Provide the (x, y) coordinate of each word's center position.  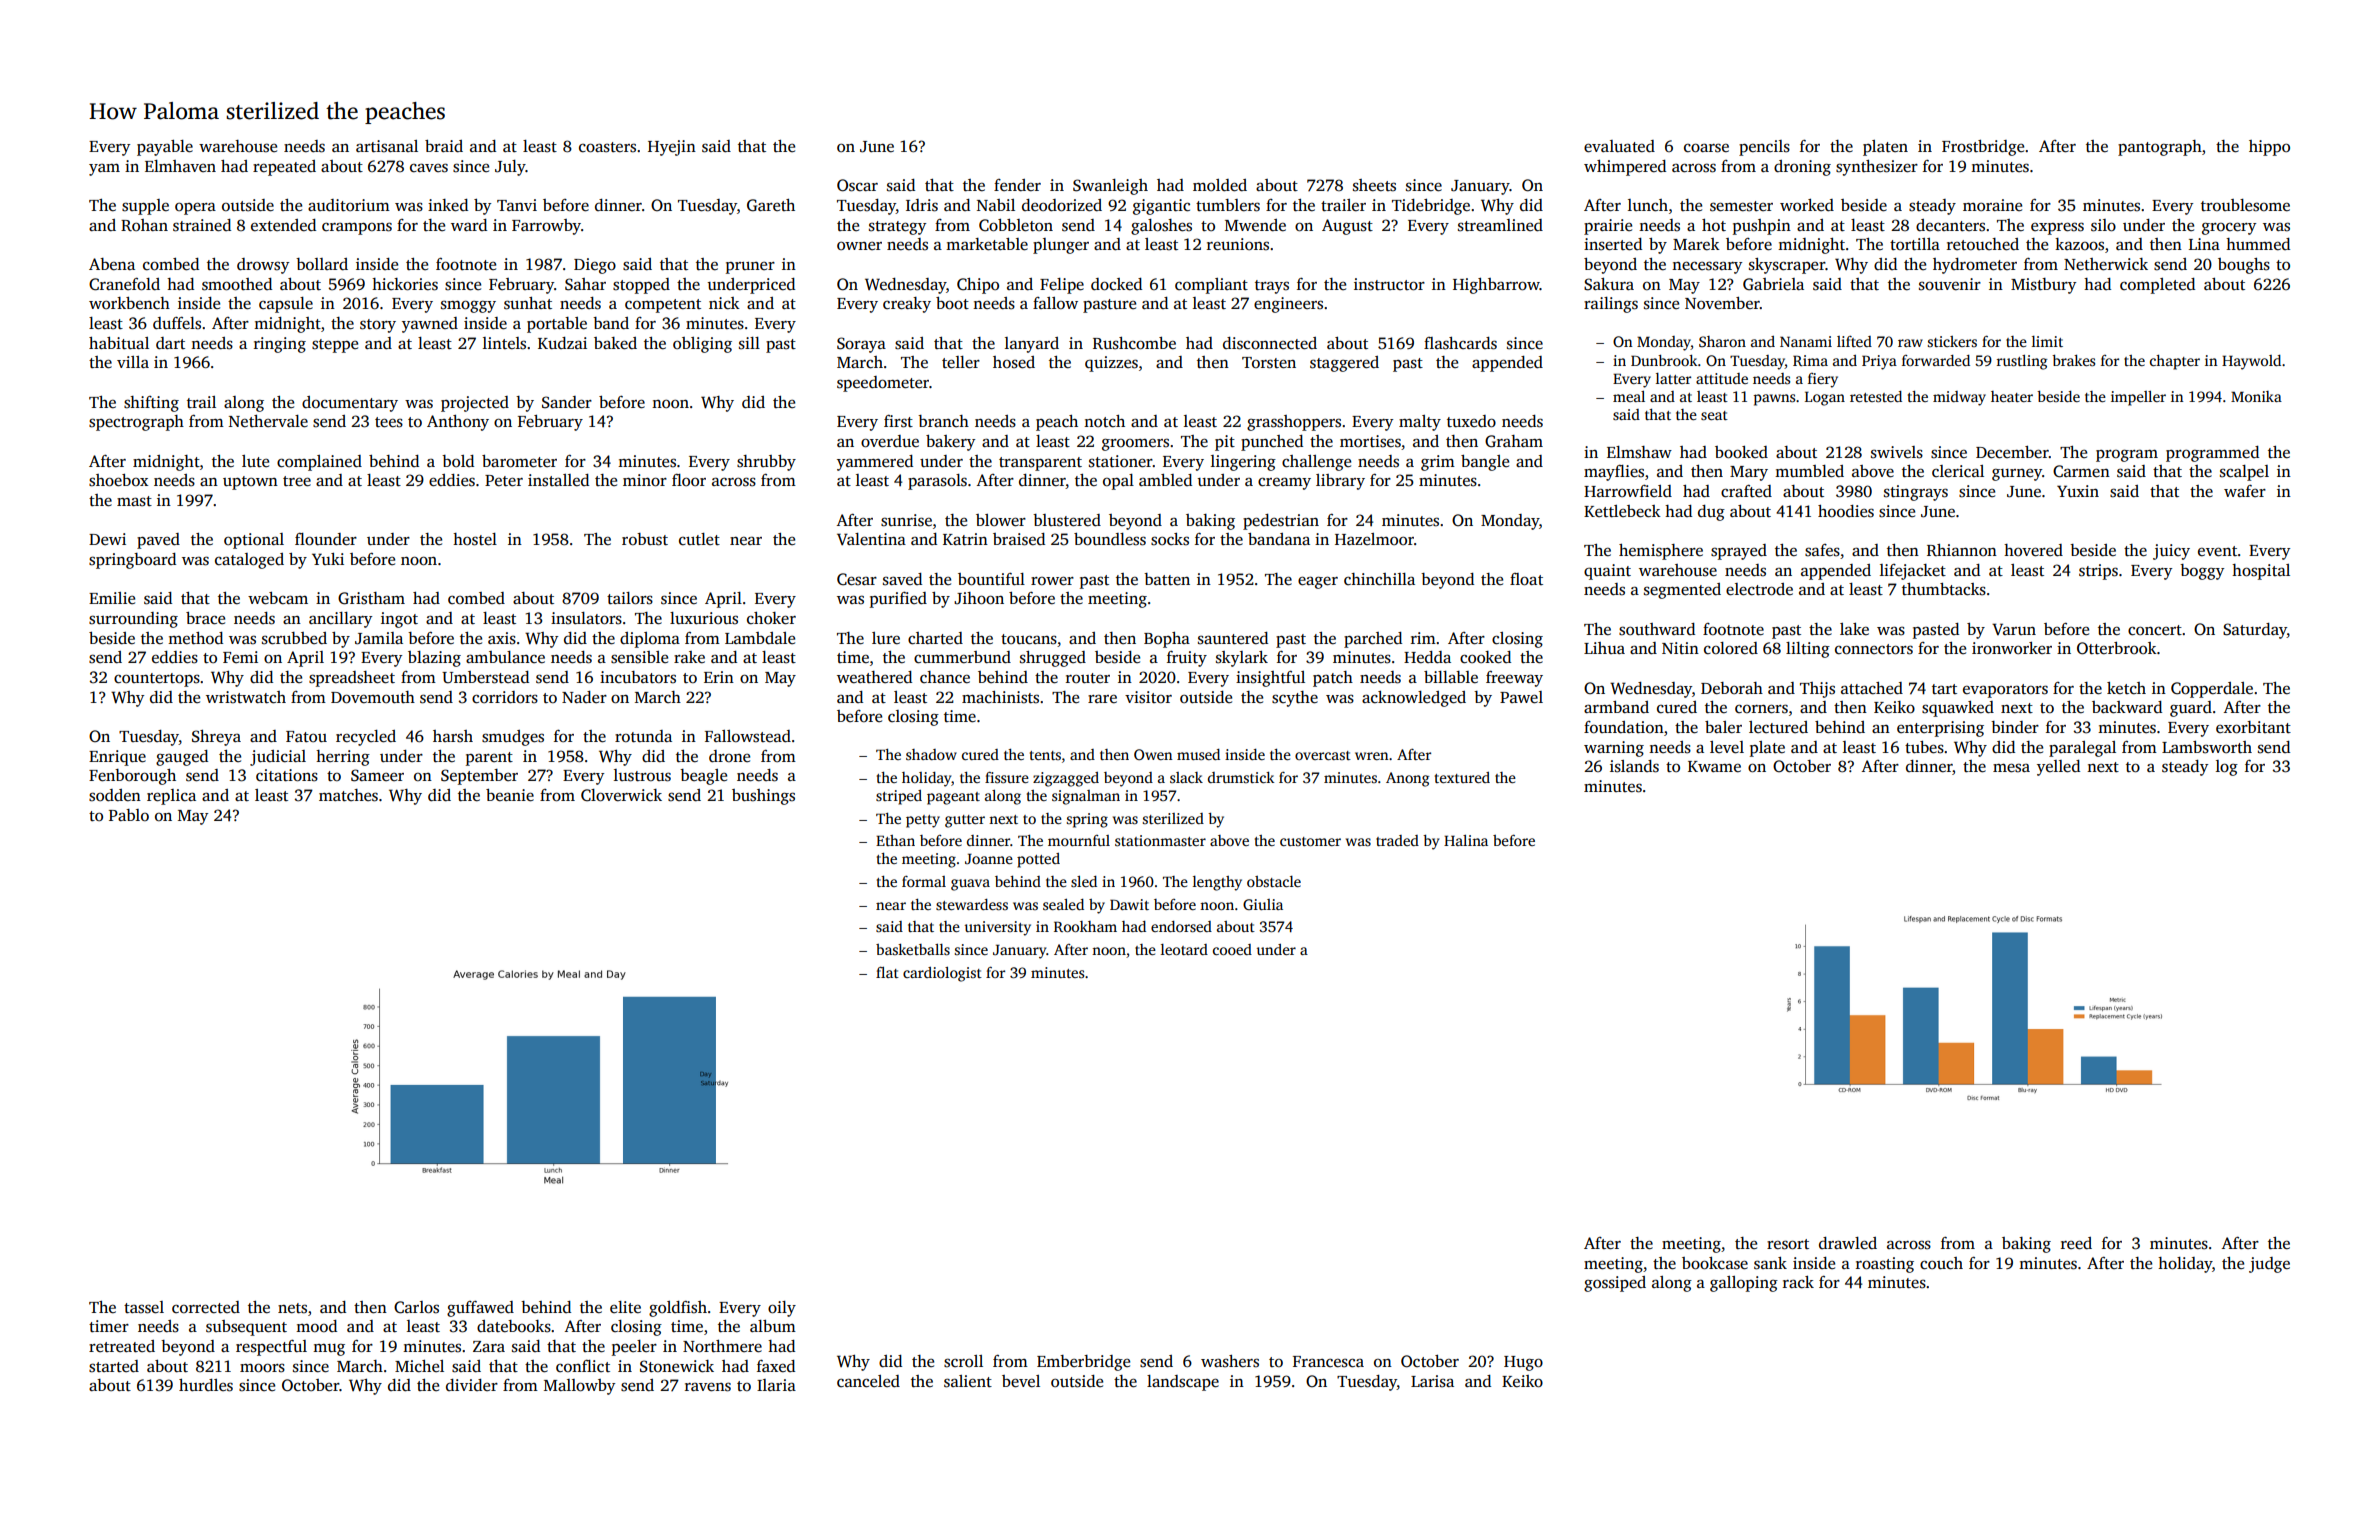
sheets (1374, 185)
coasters (607, 147)
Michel (419, 1366)
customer (1310, 841)
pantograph (2160, 148)
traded (1397, 840)
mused (1198, 754)
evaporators (2005, 691)
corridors (505, 697)
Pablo (129, 815)
